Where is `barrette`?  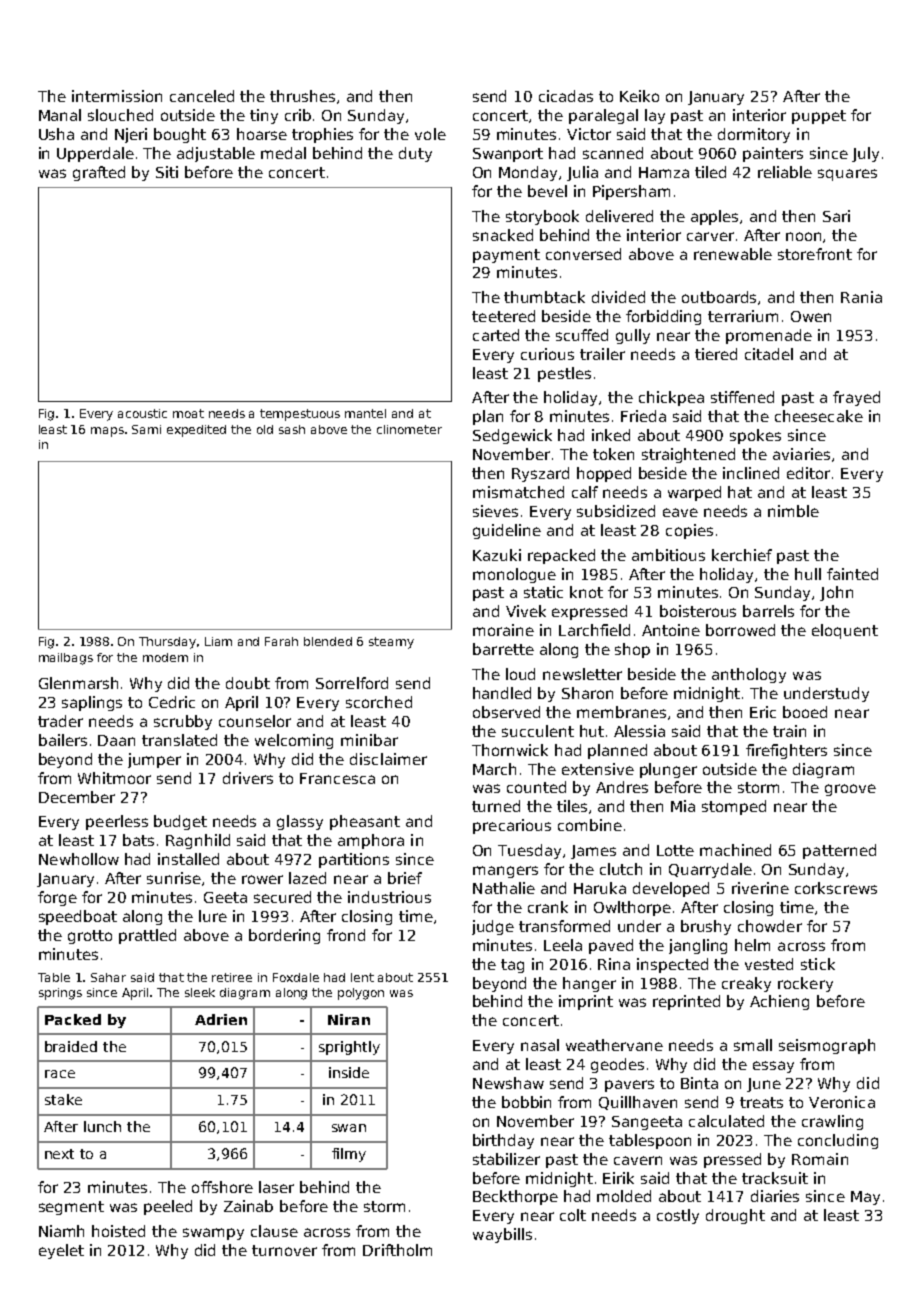 barrette is located at coordinates (503, 649).
